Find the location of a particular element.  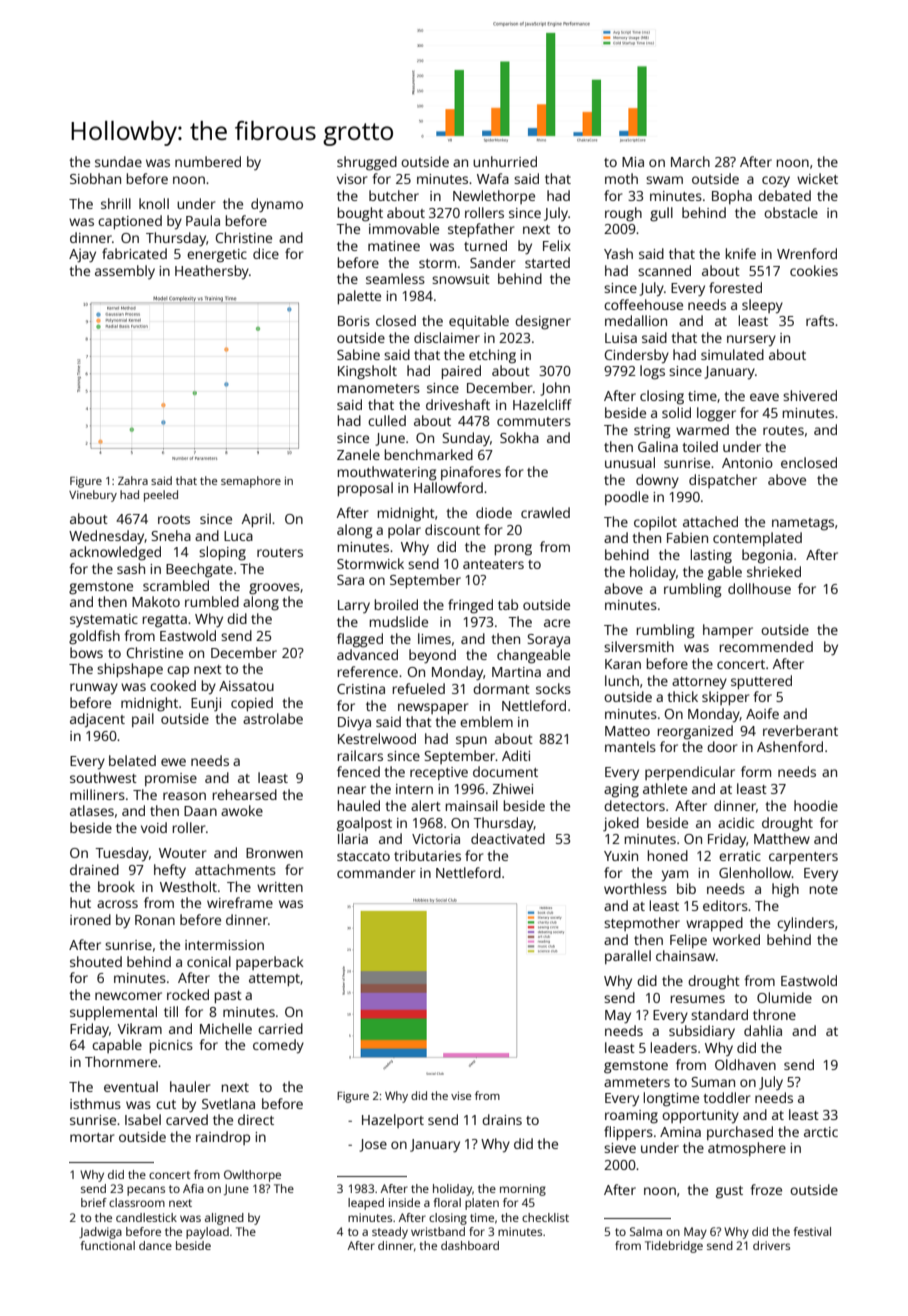

written is located at coordinates (280, 887).
